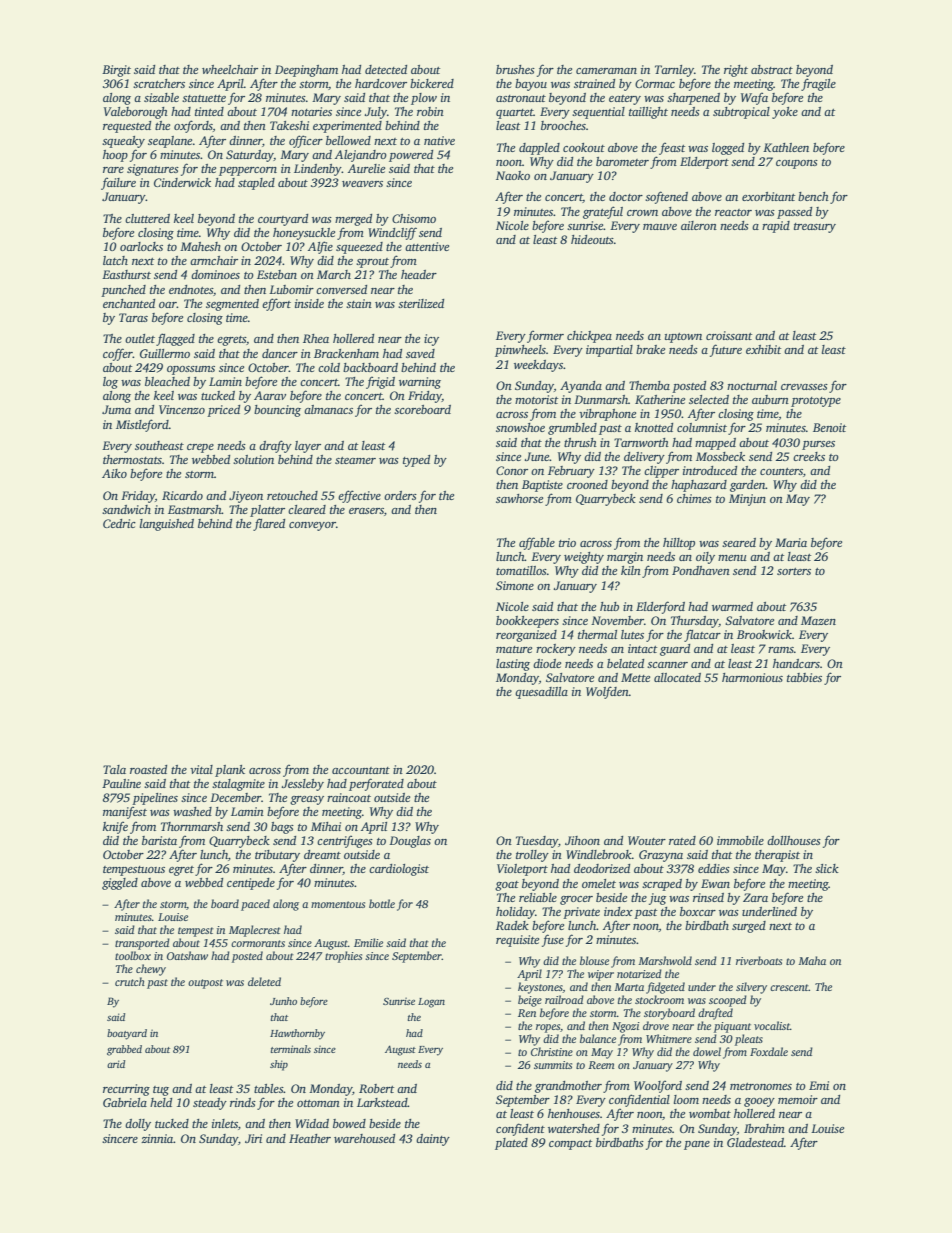 This image has width=952, height=1233. What do you see at coordinates (132, 459) in the image?
I see `thermostats` at bounding box center [132, 459].
